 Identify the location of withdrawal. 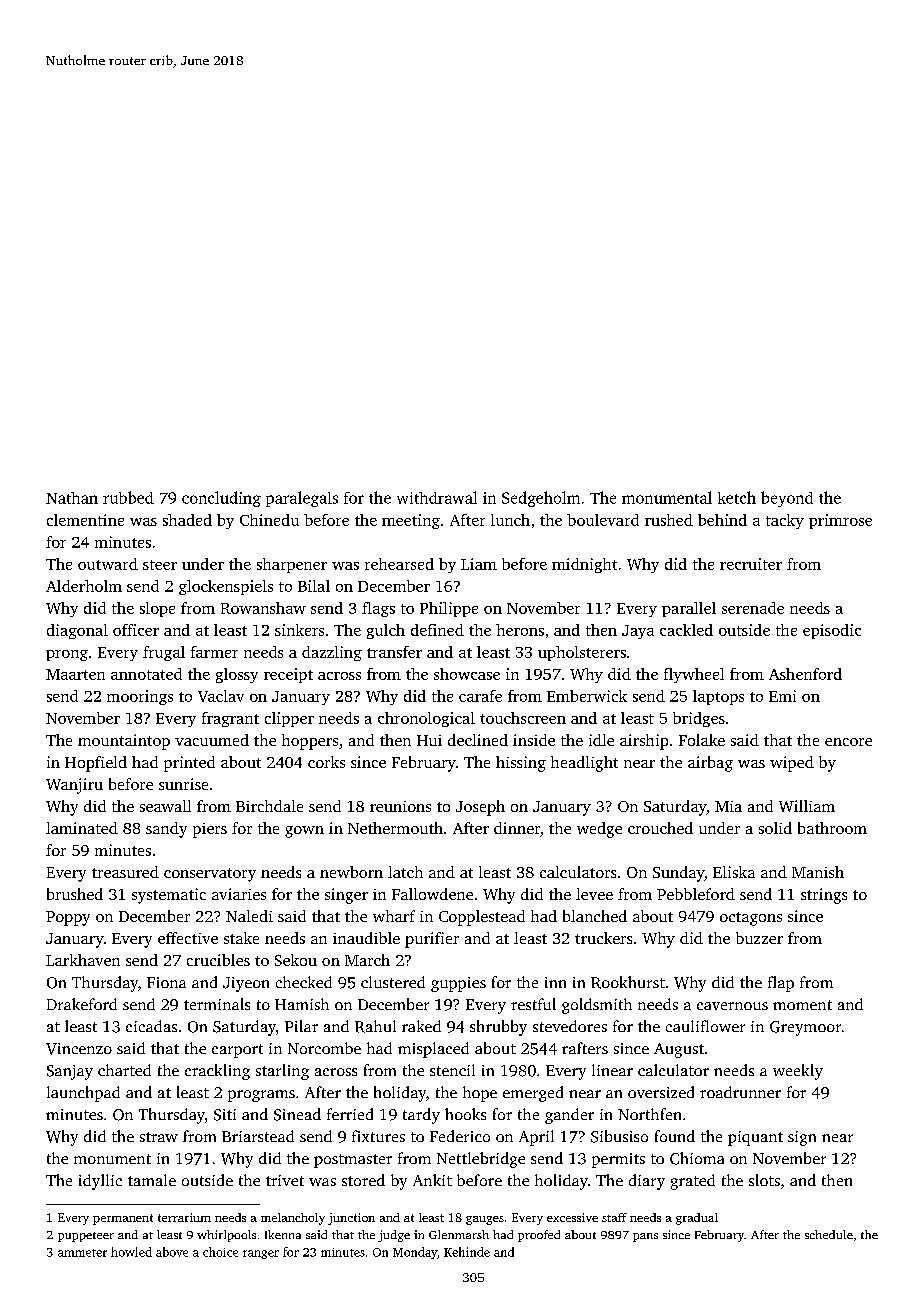
(437, 497).
